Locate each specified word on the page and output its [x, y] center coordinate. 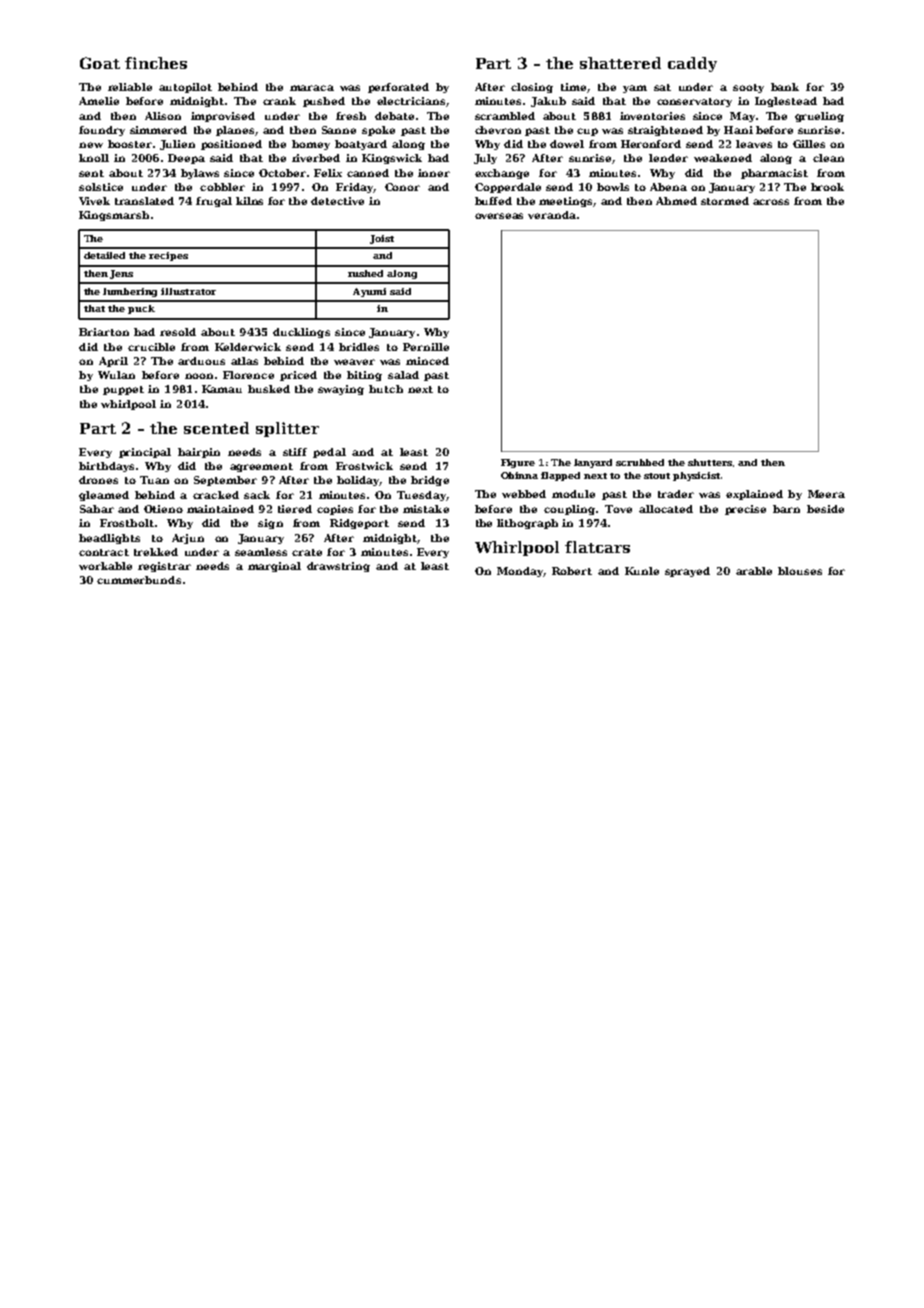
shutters [710, 462]
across [771, 202]
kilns [249, 201]
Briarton [104, 332]
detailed [104, 255]
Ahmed [676, 201]
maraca [312, 88]
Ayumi [369, 292]
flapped [560, 476]
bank [785, 87]
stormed [725, 201]
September [225, 481]
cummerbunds [139, 580]
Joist [382, 239]
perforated [398, 88]
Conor [402, 187]
